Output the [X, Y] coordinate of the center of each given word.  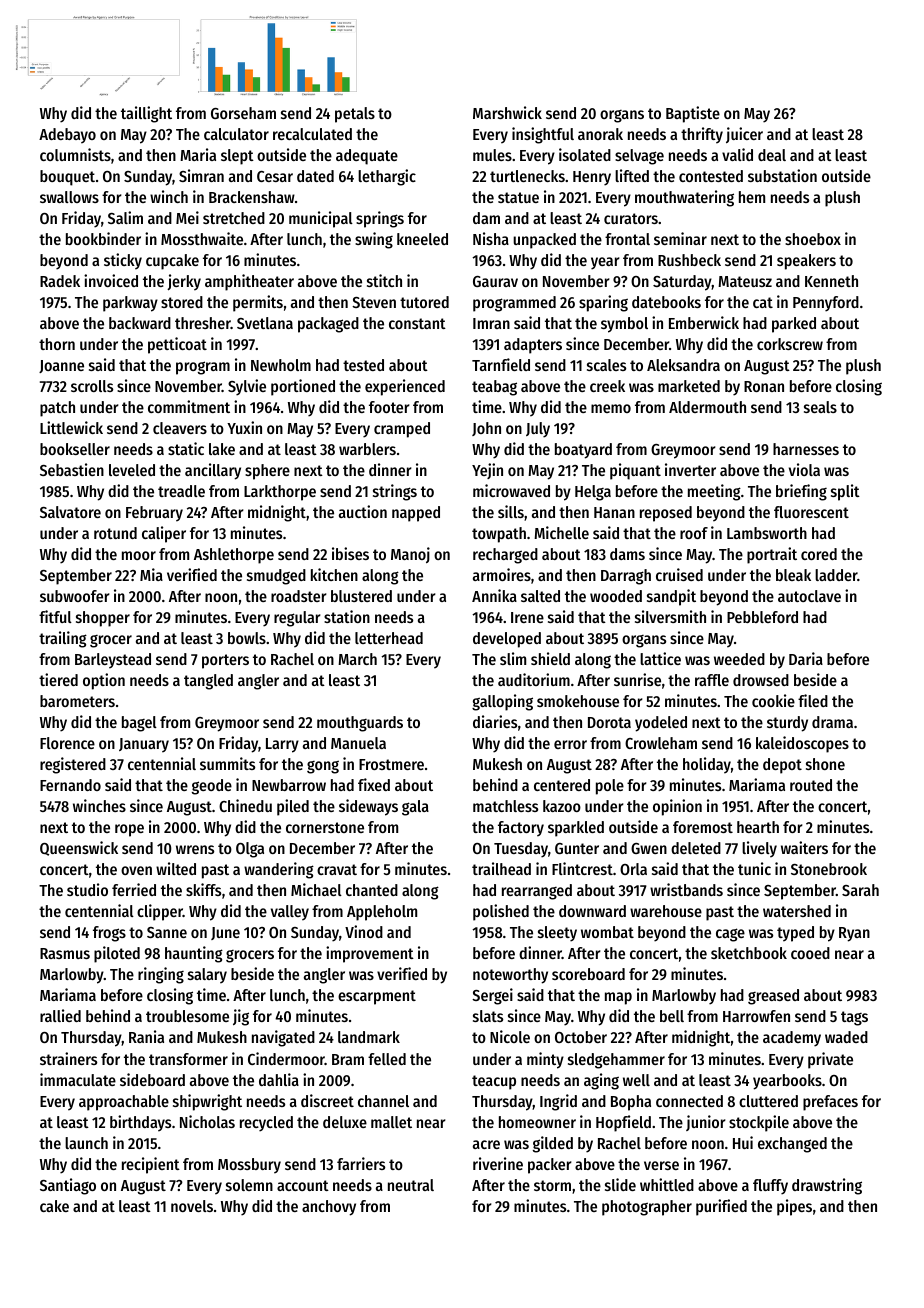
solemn [249, 1185]
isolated [585, 154]
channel [383, 1101]
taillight [146, 114]
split [845, 492]
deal [772, 155]
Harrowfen [756, 1016]
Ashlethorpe [234, 556]
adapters [533, 346]
